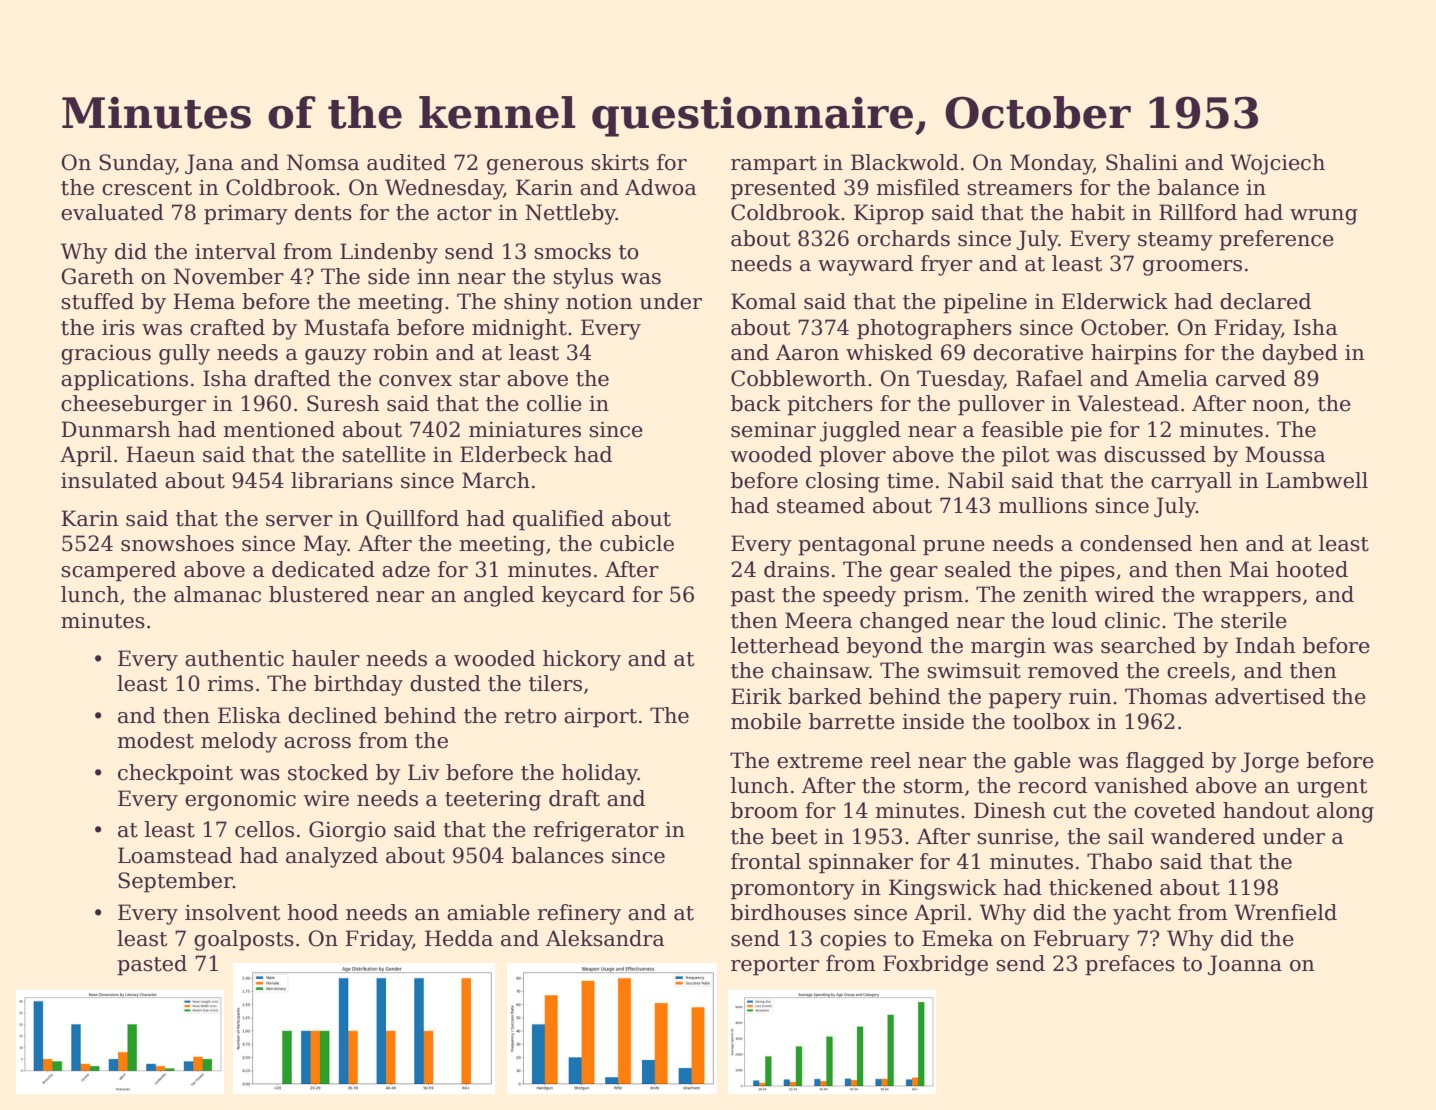 This document has width=1436, height=1110. I want to click on blustered, so click(319, 594).
